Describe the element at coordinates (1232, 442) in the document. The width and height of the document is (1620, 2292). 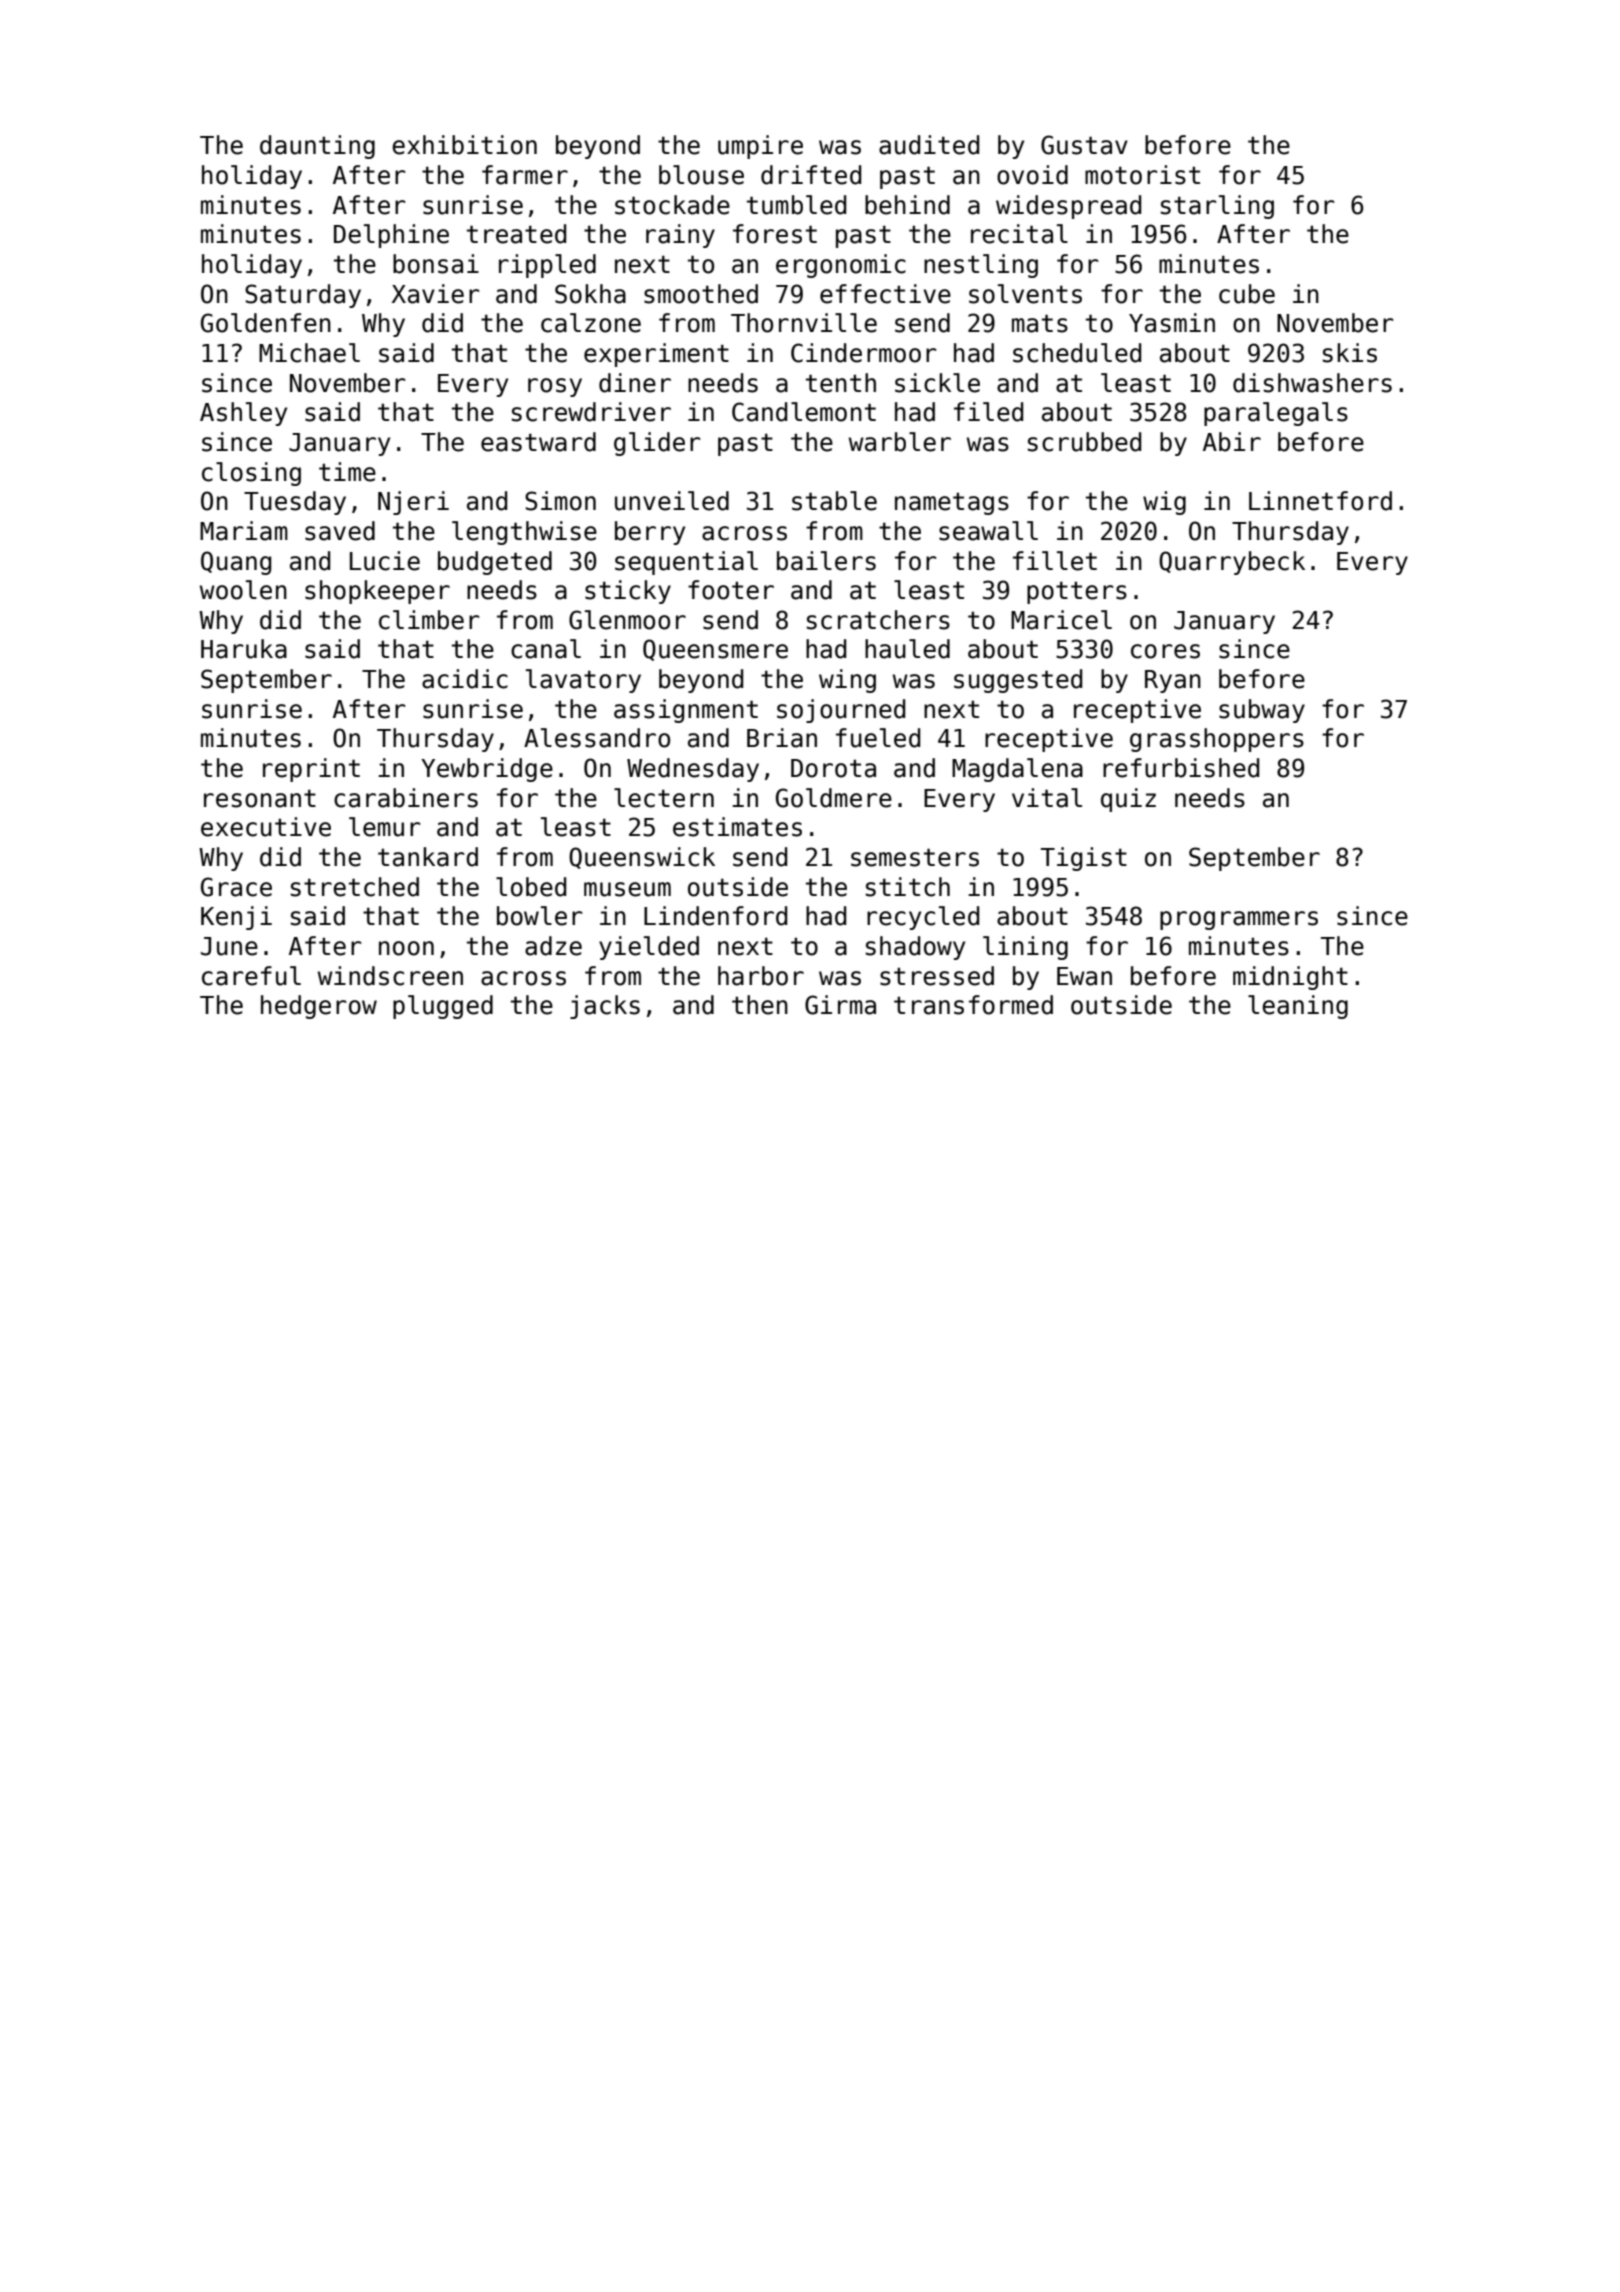
I see `Abir` at that location.
